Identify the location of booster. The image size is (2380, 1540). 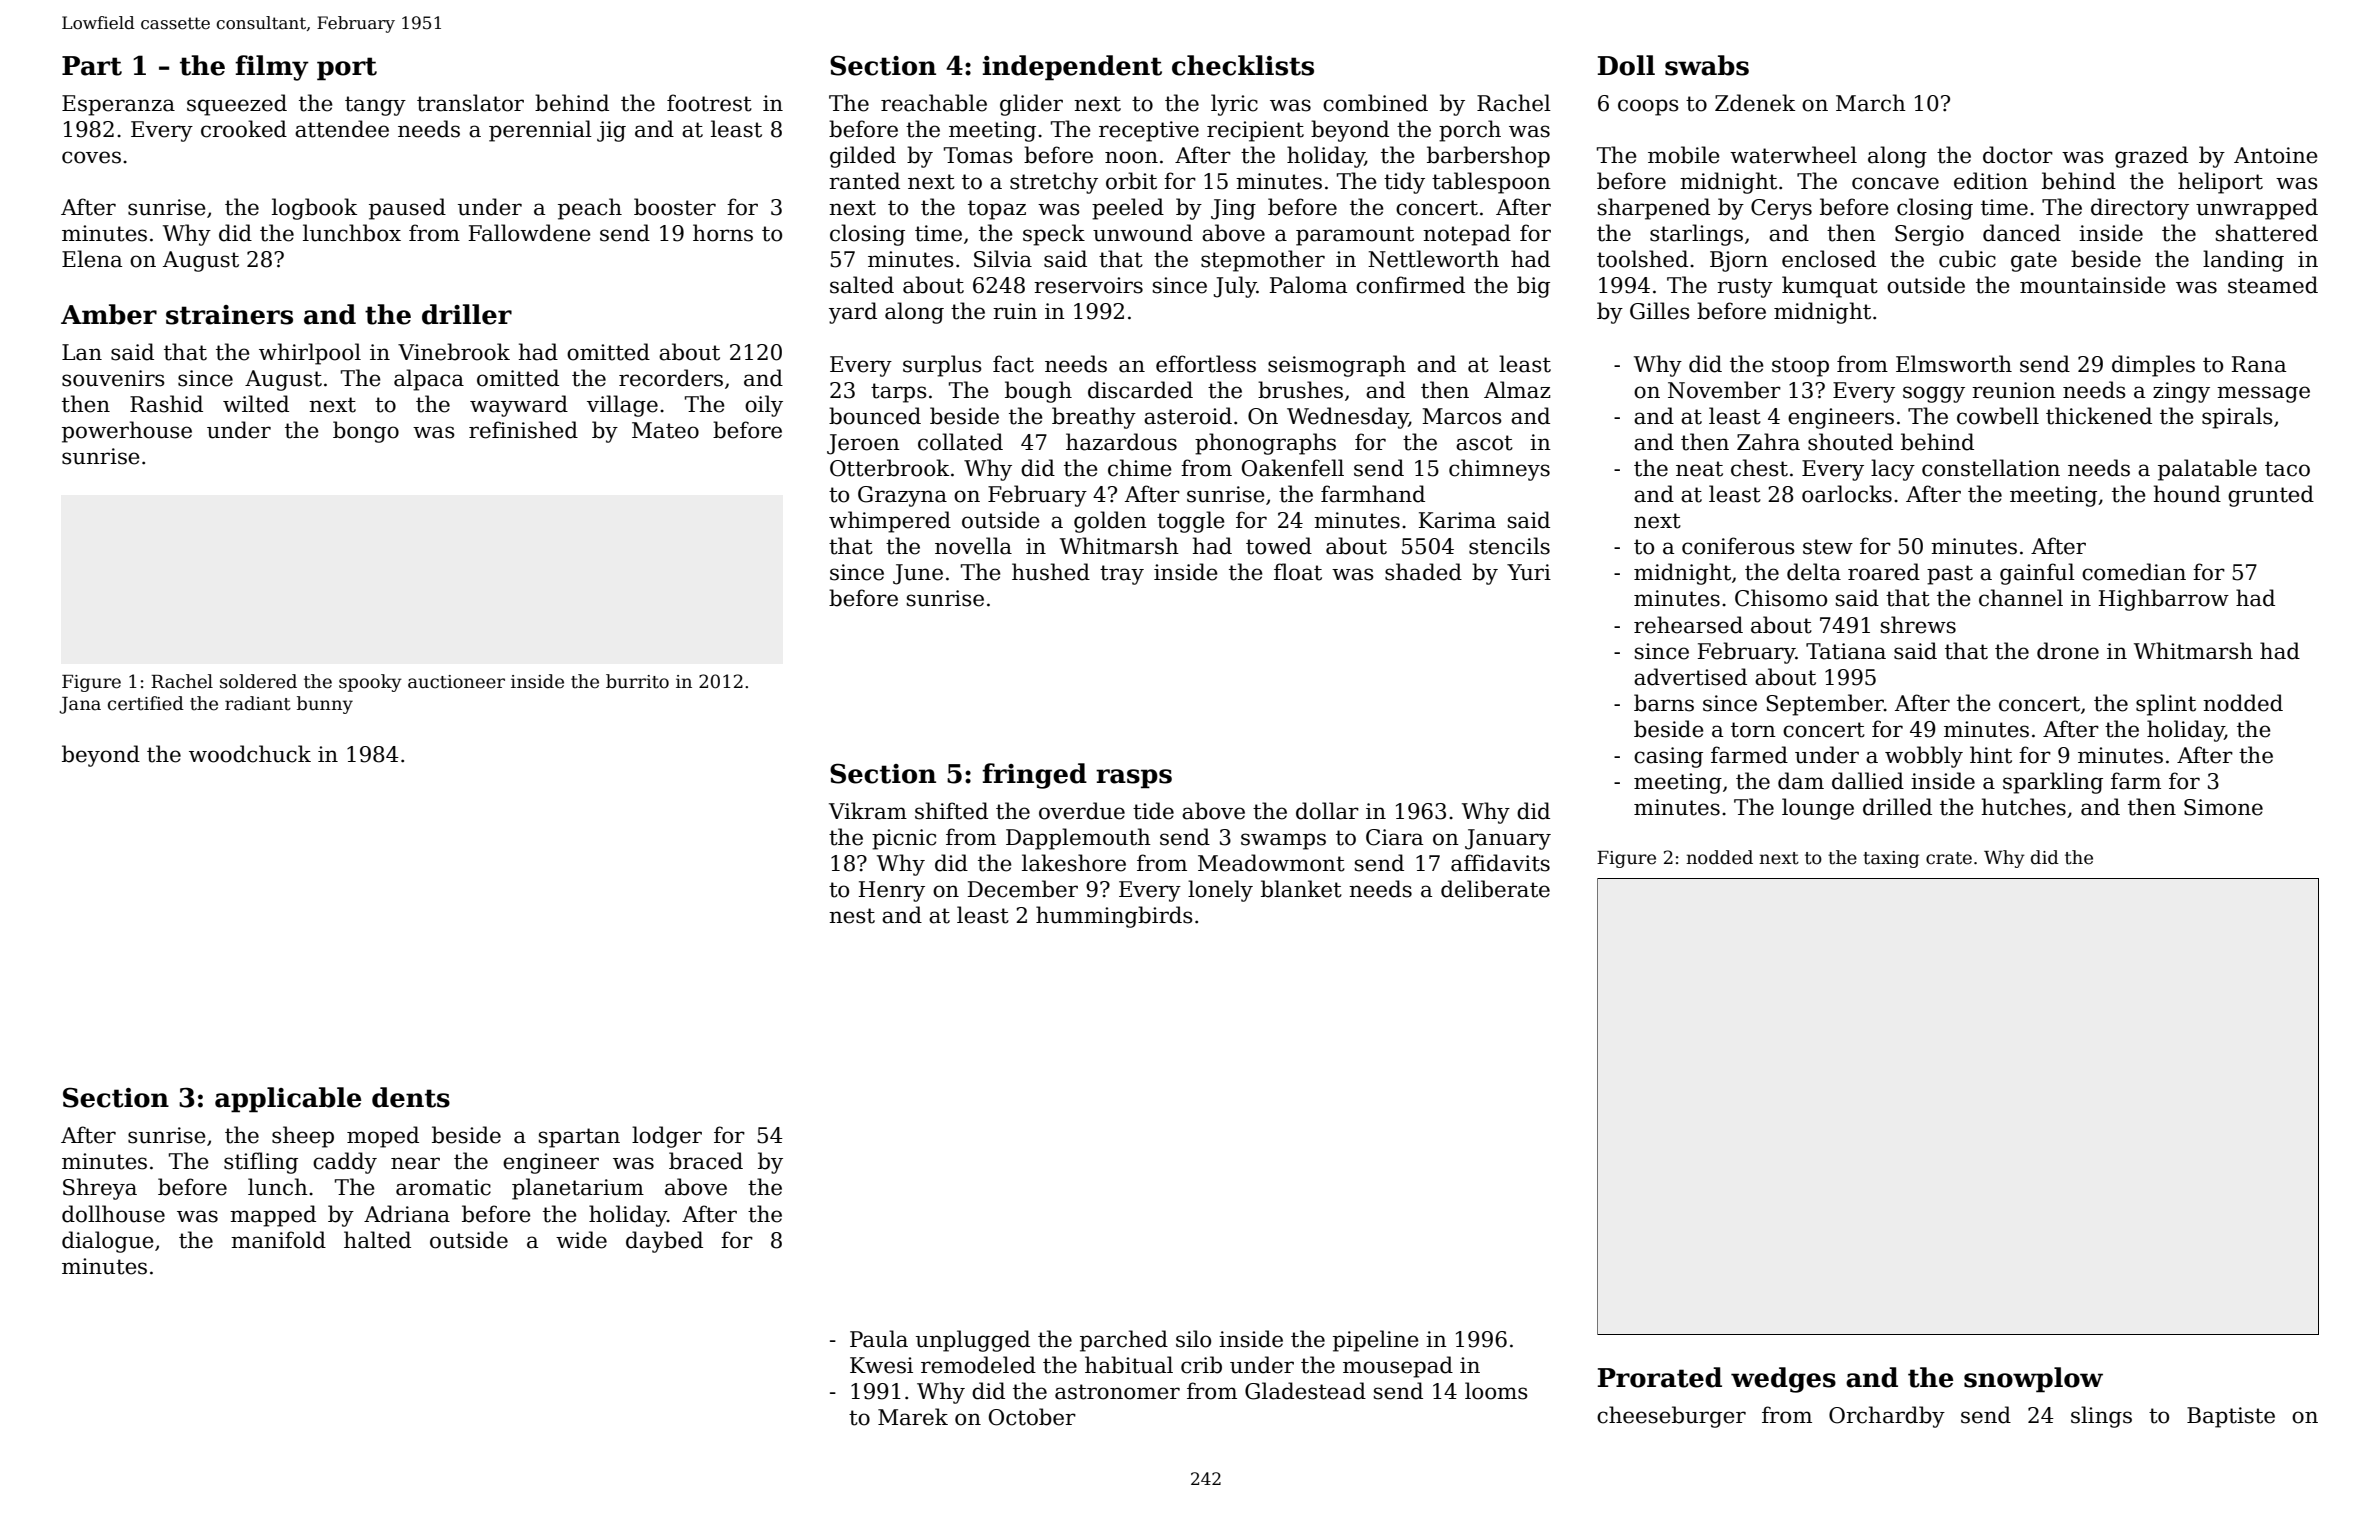
(675, 207).
